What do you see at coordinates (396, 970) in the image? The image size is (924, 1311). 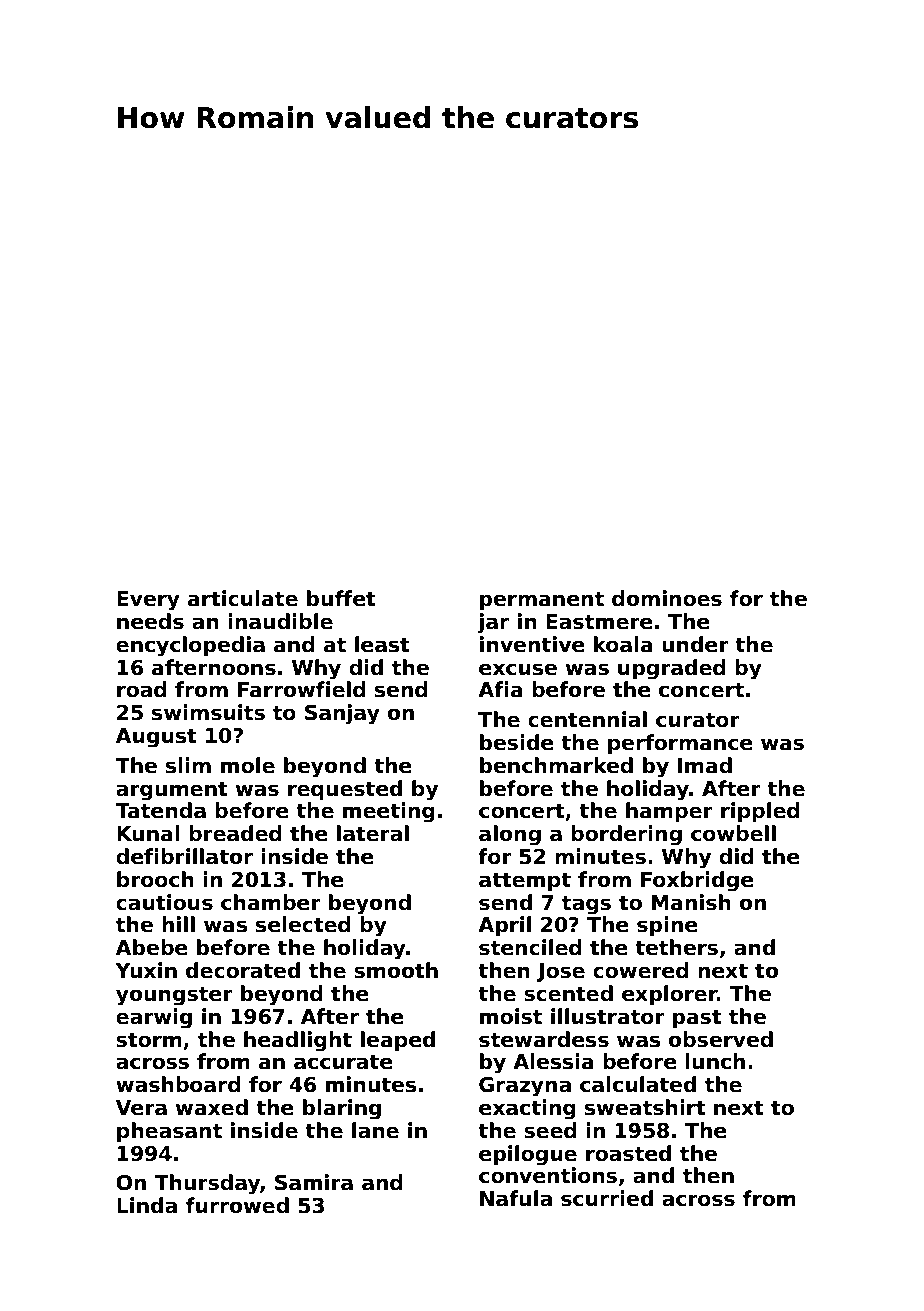 I see `smooth` at bounding box center [396, 970].
